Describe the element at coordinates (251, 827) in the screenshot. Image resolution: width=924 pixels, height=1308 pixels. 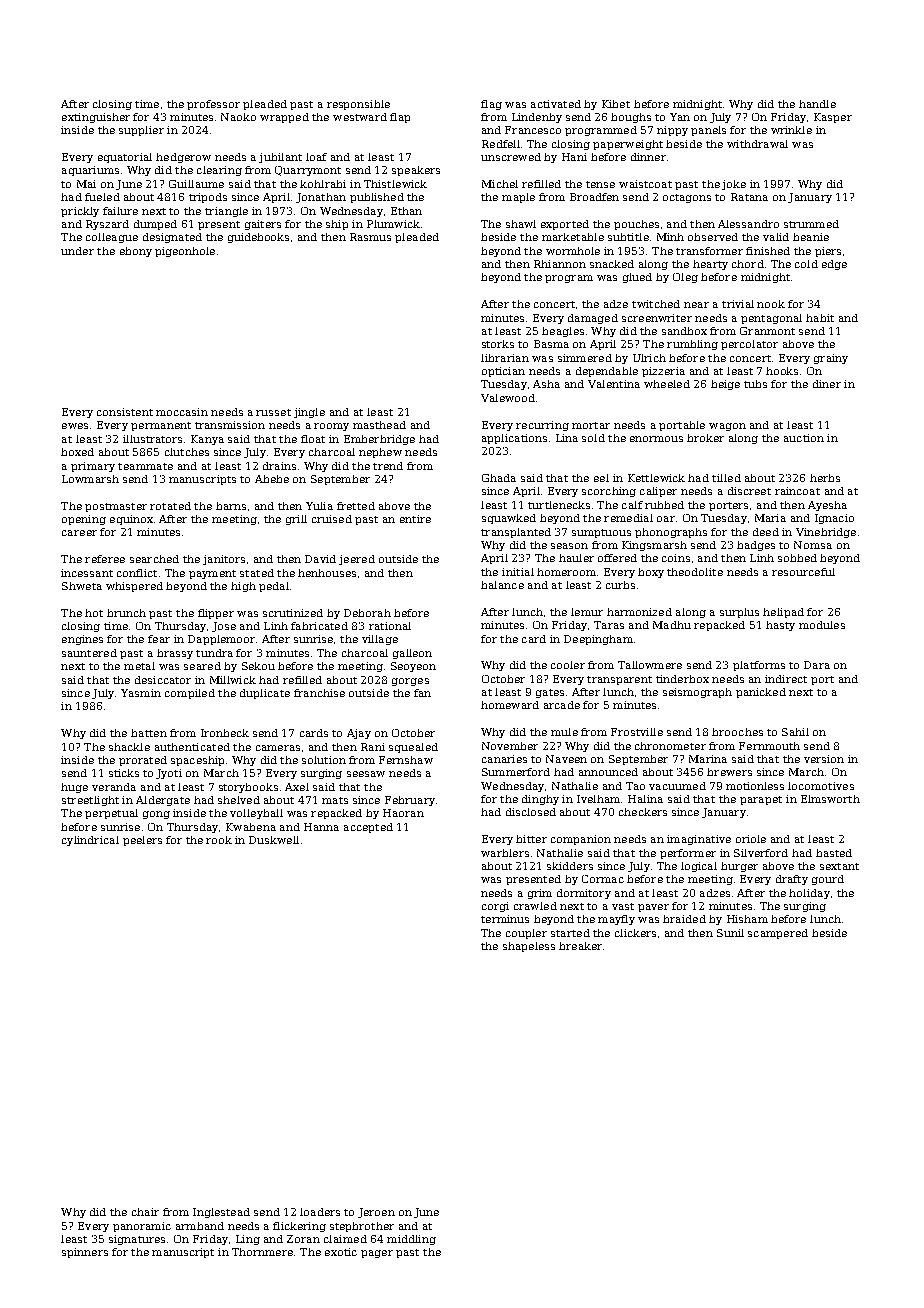
I see `Kwabena` at that location.
